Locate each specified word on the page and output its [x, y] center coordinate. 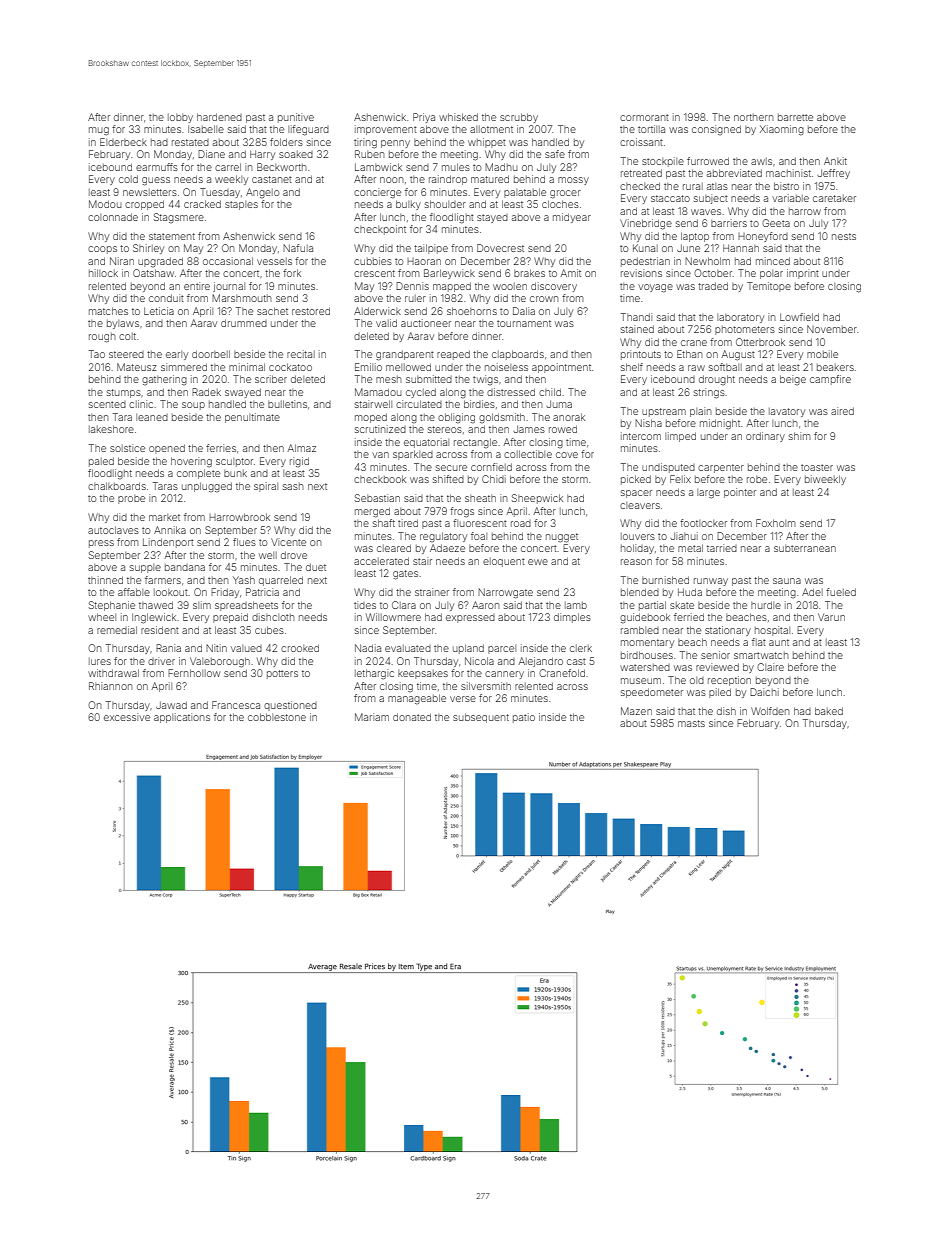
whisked [458, 117]
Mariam [372, 717]
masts [691, 723]
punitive [296, 118]
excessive [127, 717]
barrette [795, 117]
